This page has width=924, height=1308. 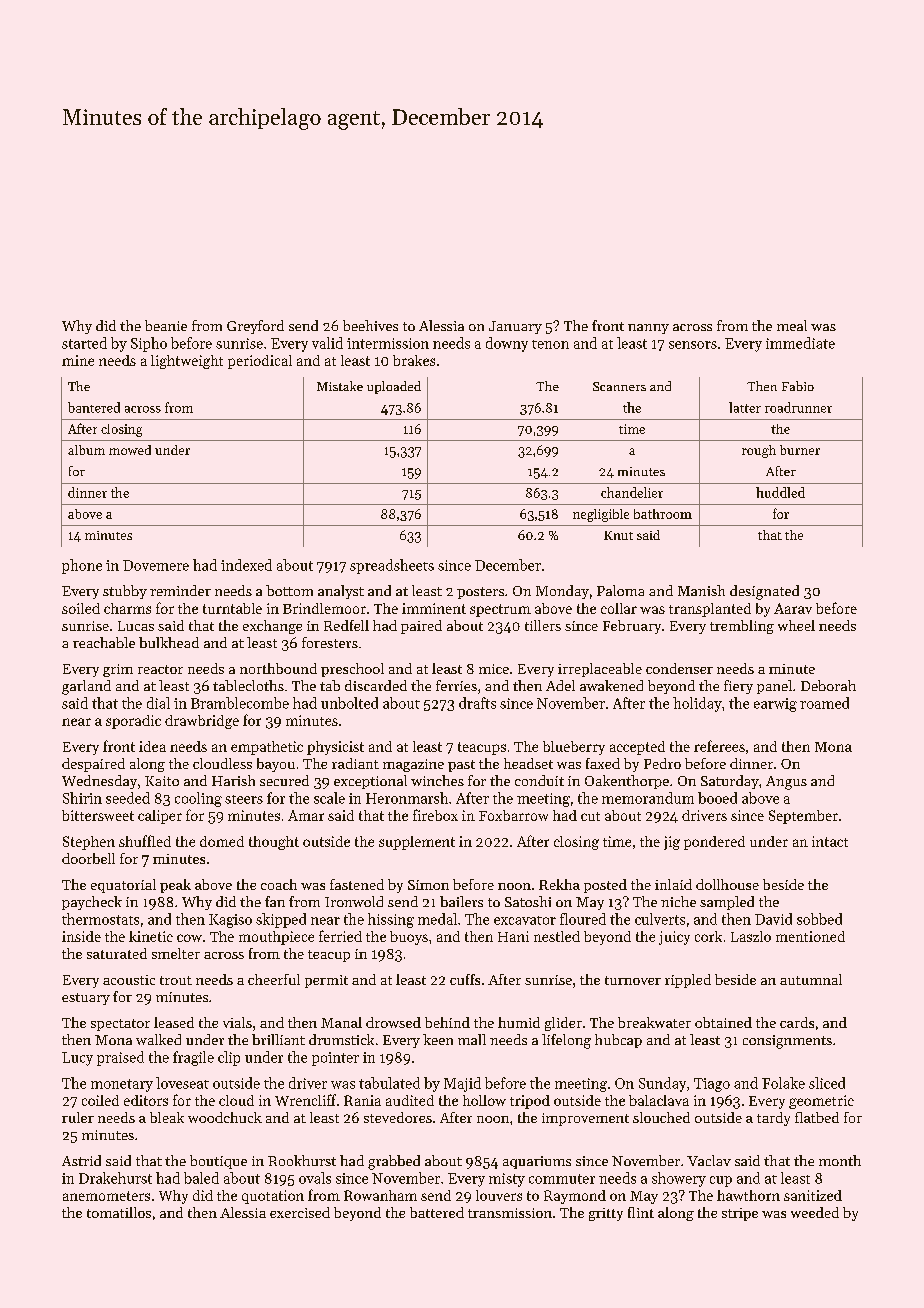 I want to click on transmission, so click(x=510, y=1213).
